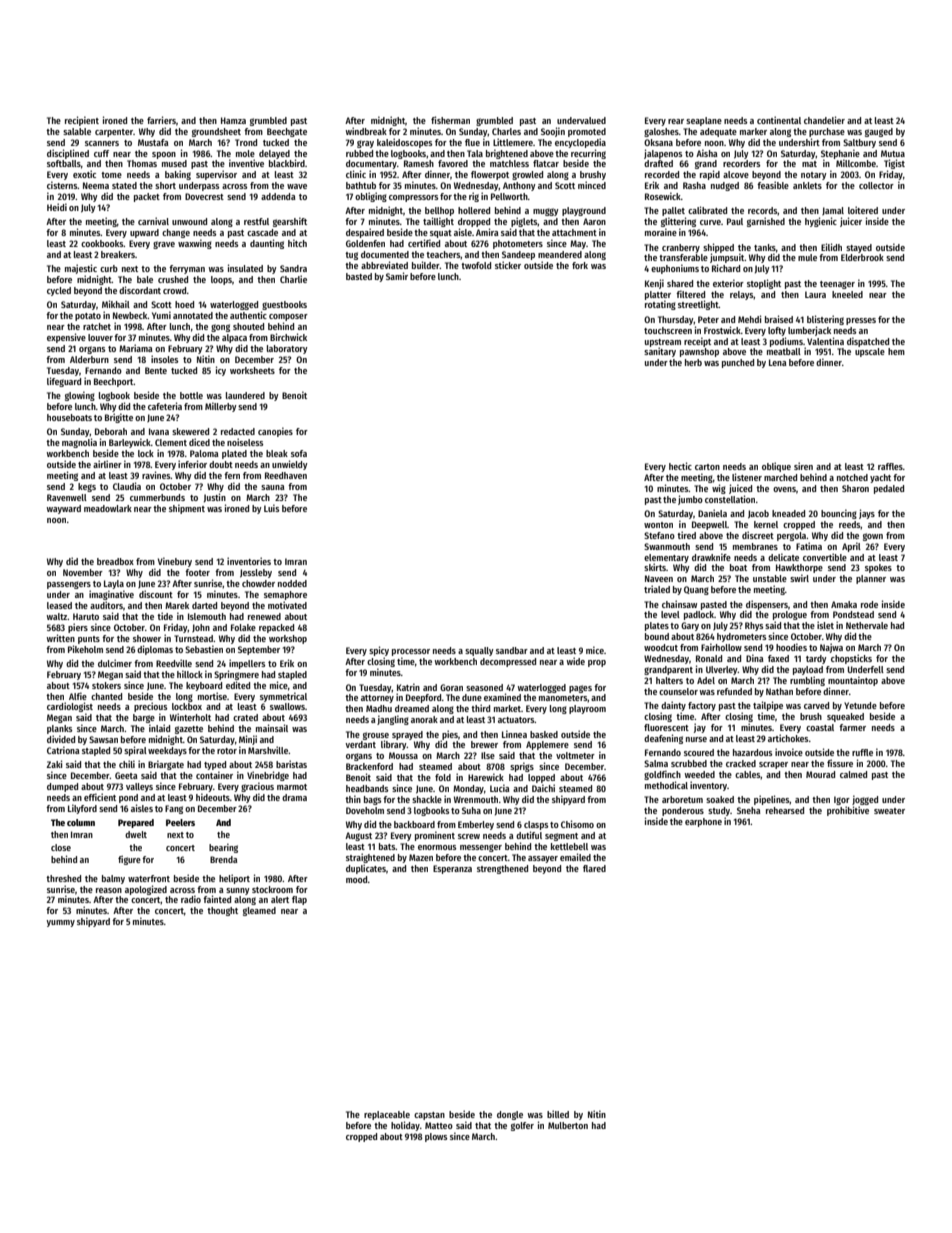 This screenshot has width=952, height=1233. What do you see at coordinates (508, 265) in the screenshot?
I see `sticker` at bounding box center [508, 265].
